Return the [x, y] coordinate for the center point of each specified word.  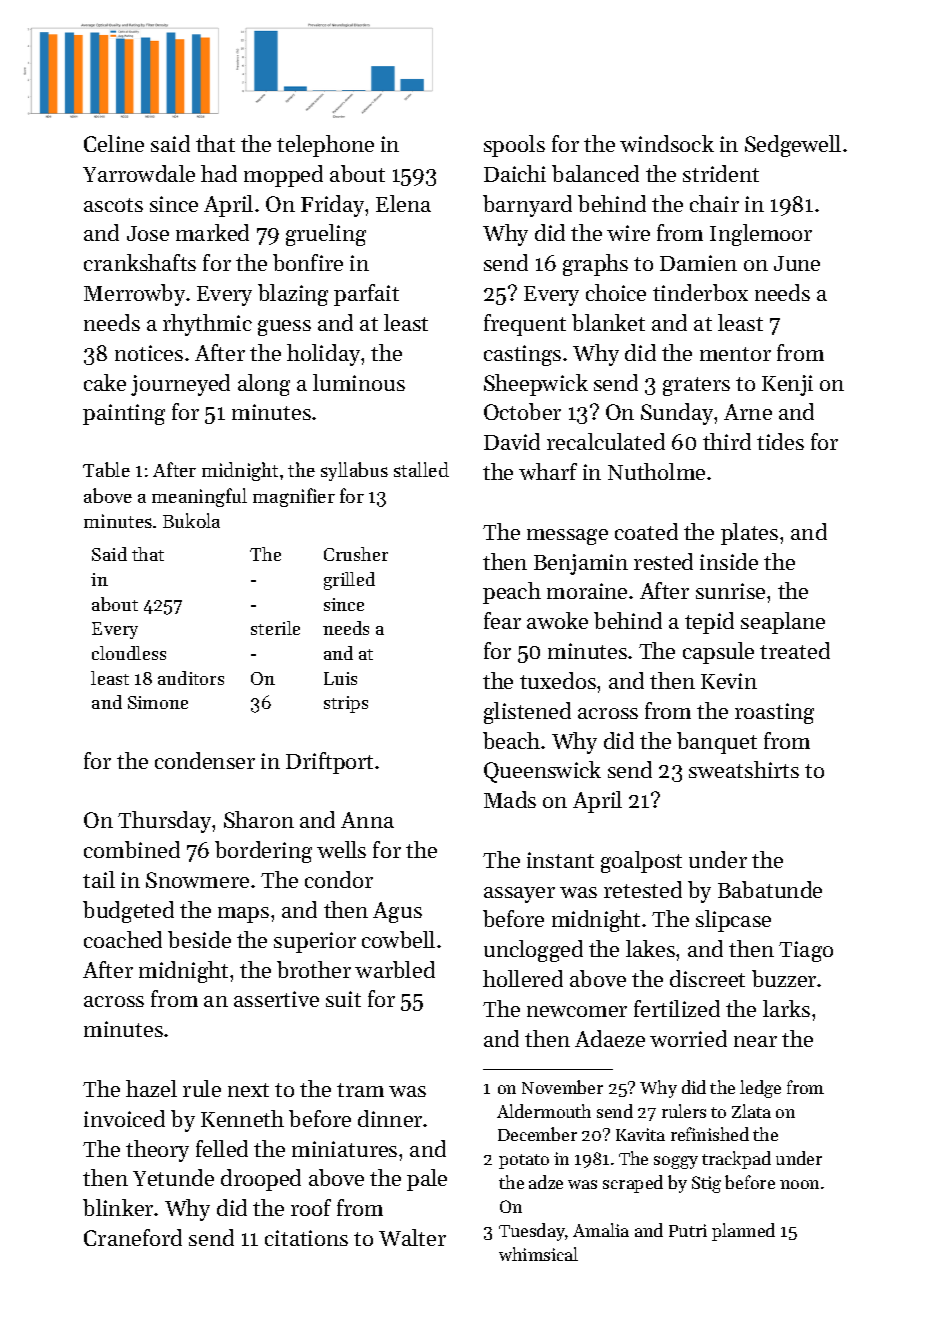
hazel [151, 1088]
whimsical [538, 1254]
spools [514, 146]
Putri [688, 1230]
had [219, 173]
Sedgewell [793, 146]
